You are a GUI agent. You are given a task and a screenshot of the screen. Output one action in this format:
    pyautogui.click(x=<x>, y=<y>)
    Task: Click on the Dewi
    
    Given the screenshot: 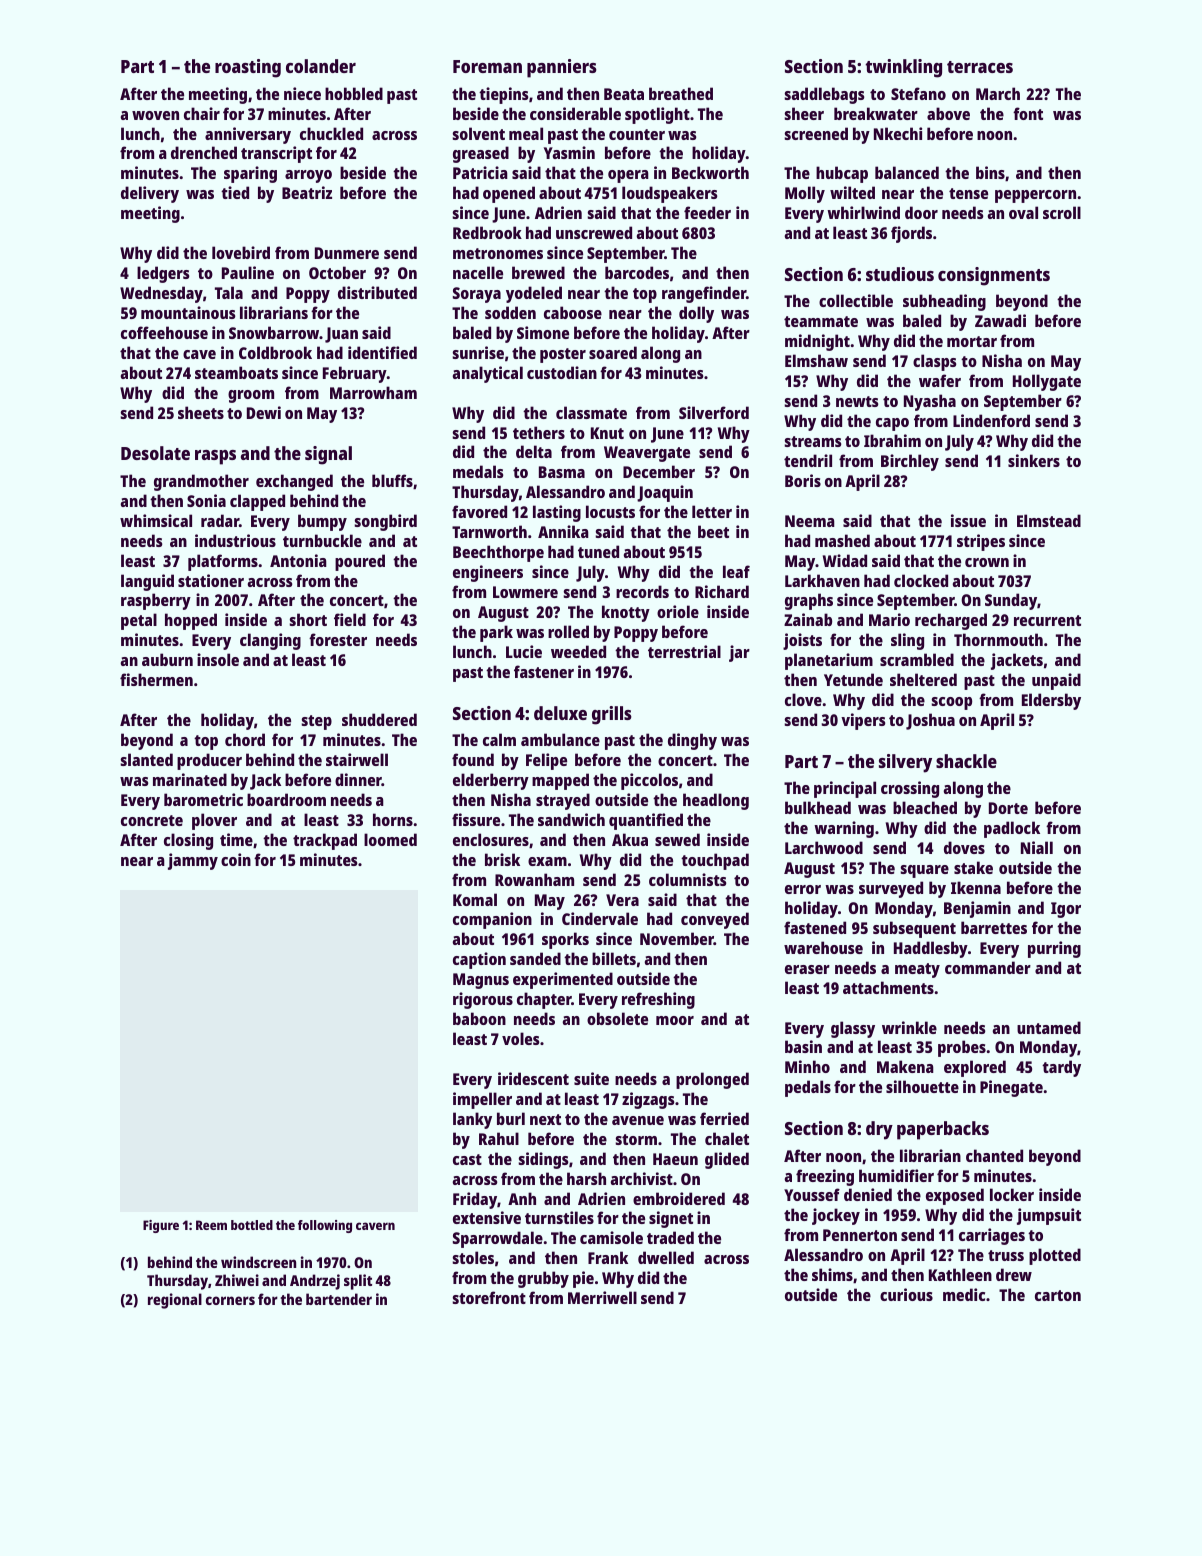 What is the action you would take?
    pyautogui.click(x=264, y=412)
